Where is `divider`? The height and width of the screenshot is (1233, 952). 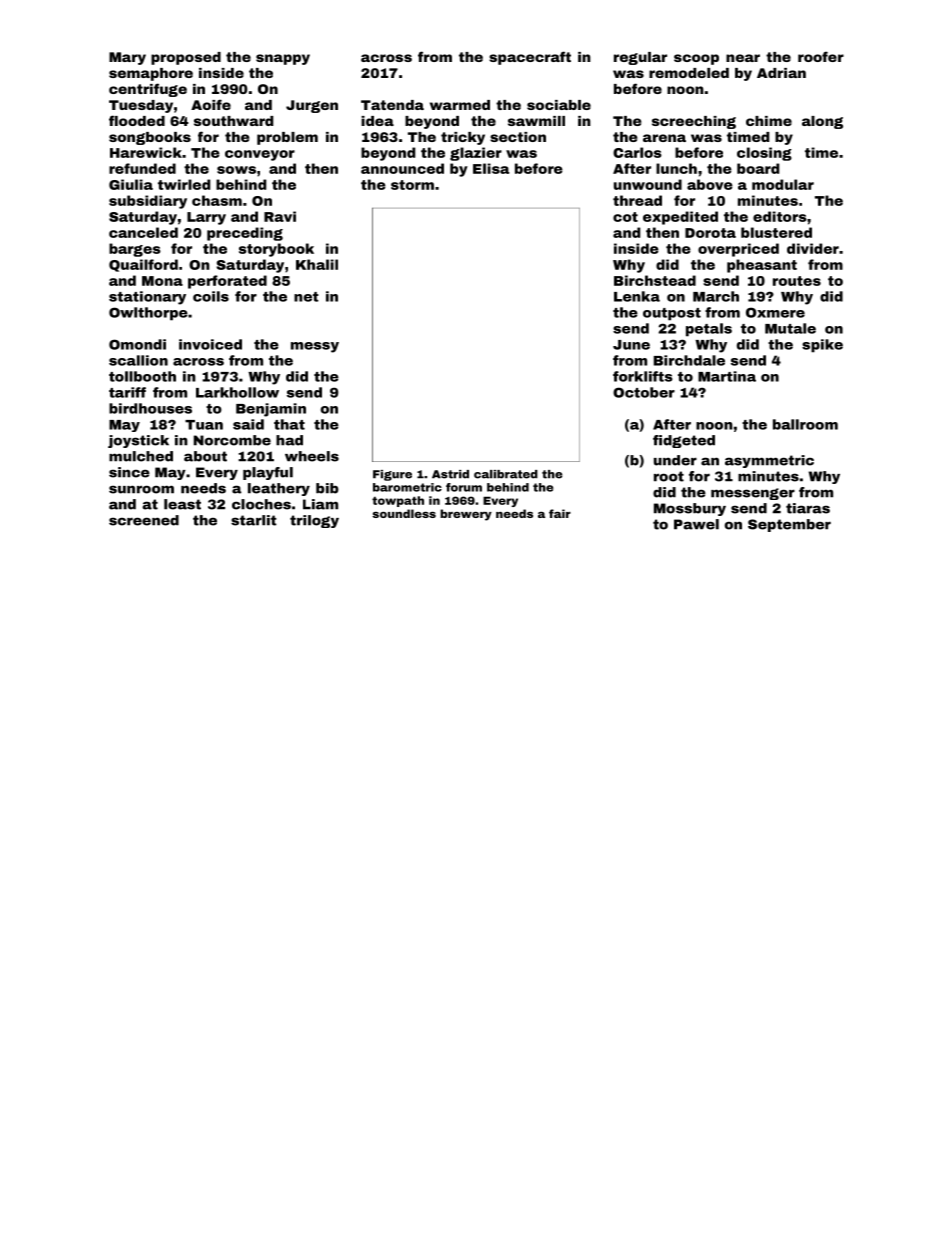
divider is located at coordinates (813, 248).
